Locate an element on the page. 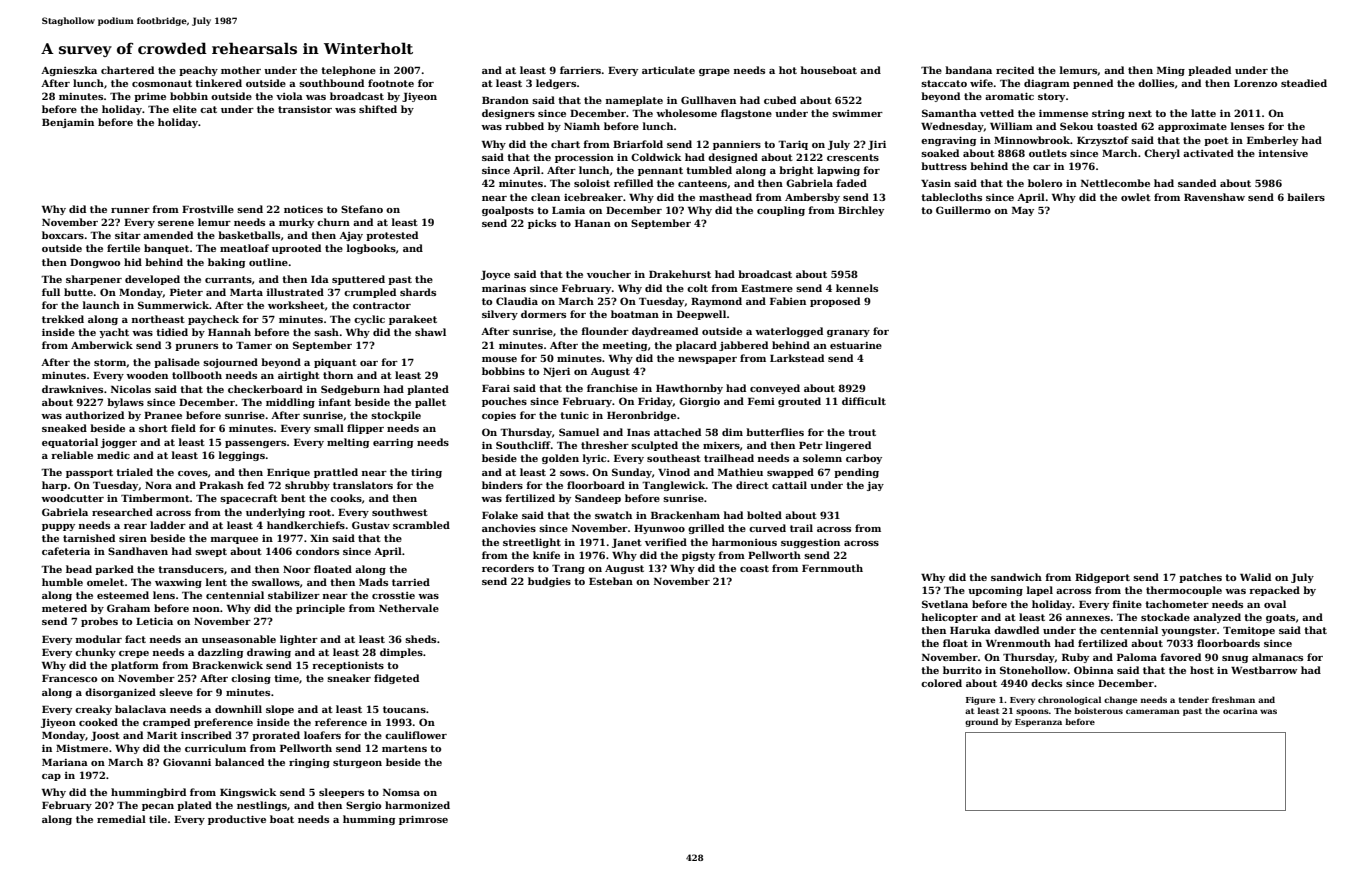 The image size is (1372, 887). cubed is located at coordinates (780, 100).
